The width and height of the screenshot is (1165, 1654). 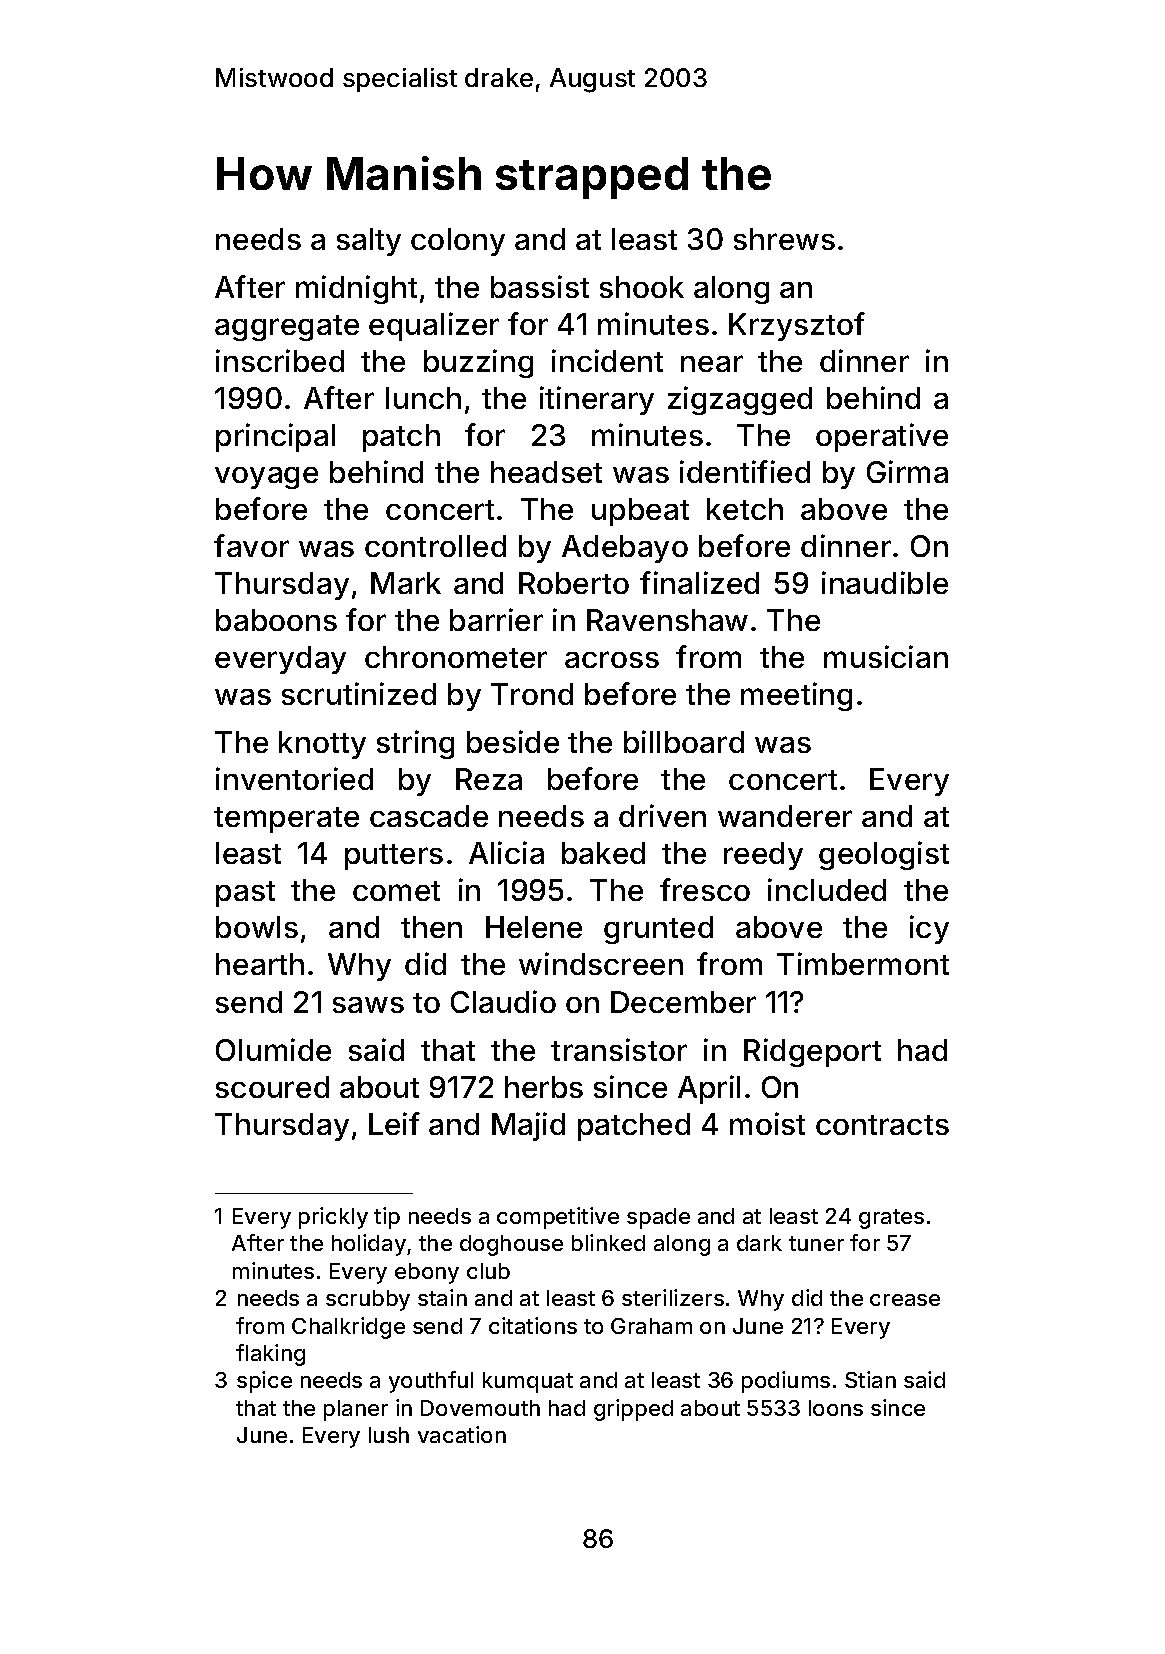 What do you see at coordinates (389, 1435) in the screenshot?
I see `lush` at bounding box center [389, 1435].
